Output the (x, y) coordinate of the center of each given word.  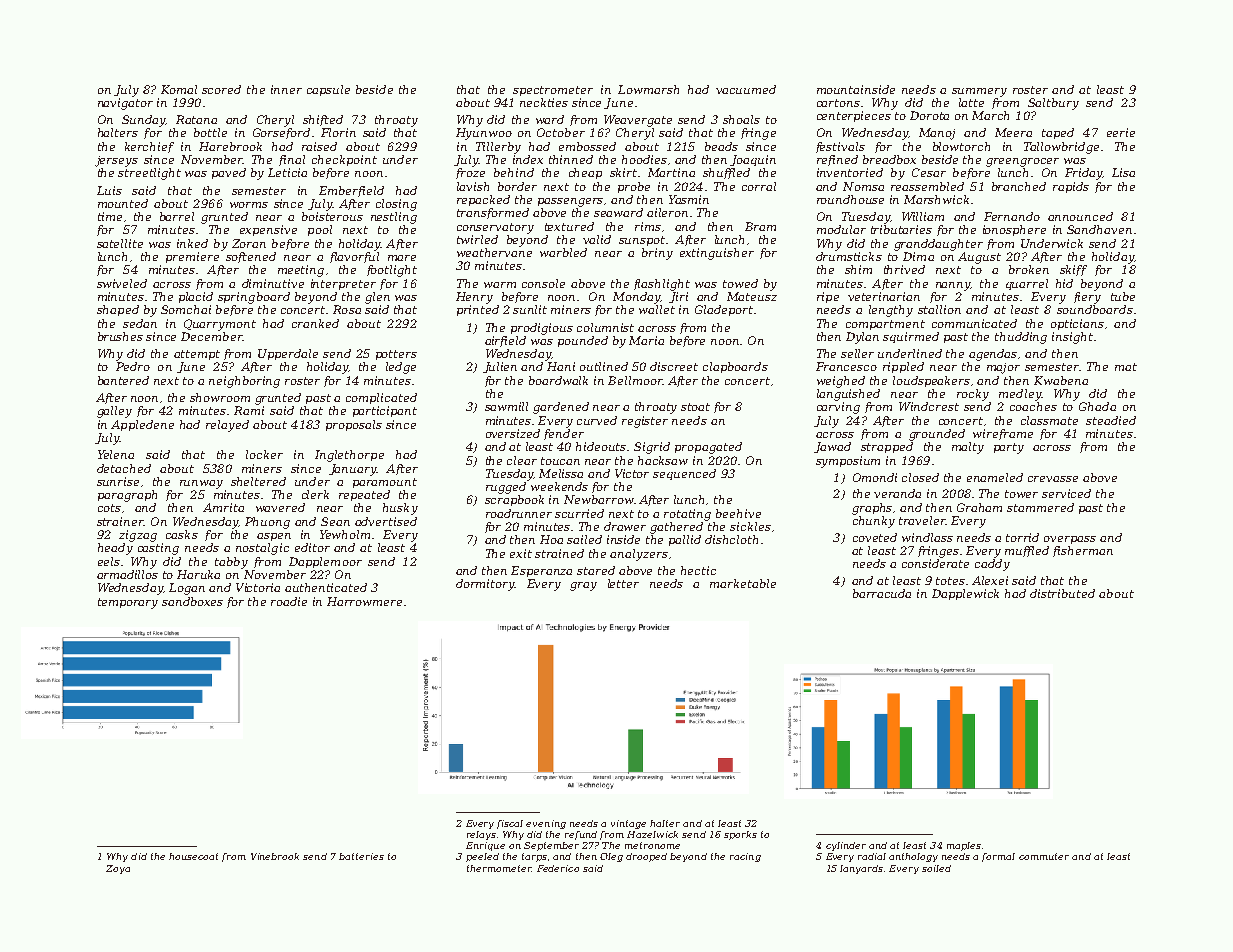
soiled (936, 868)
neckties (544, 102)
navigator (125, 104)
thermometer (499, 868)
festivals (840, 147)
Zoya (118, 869)
